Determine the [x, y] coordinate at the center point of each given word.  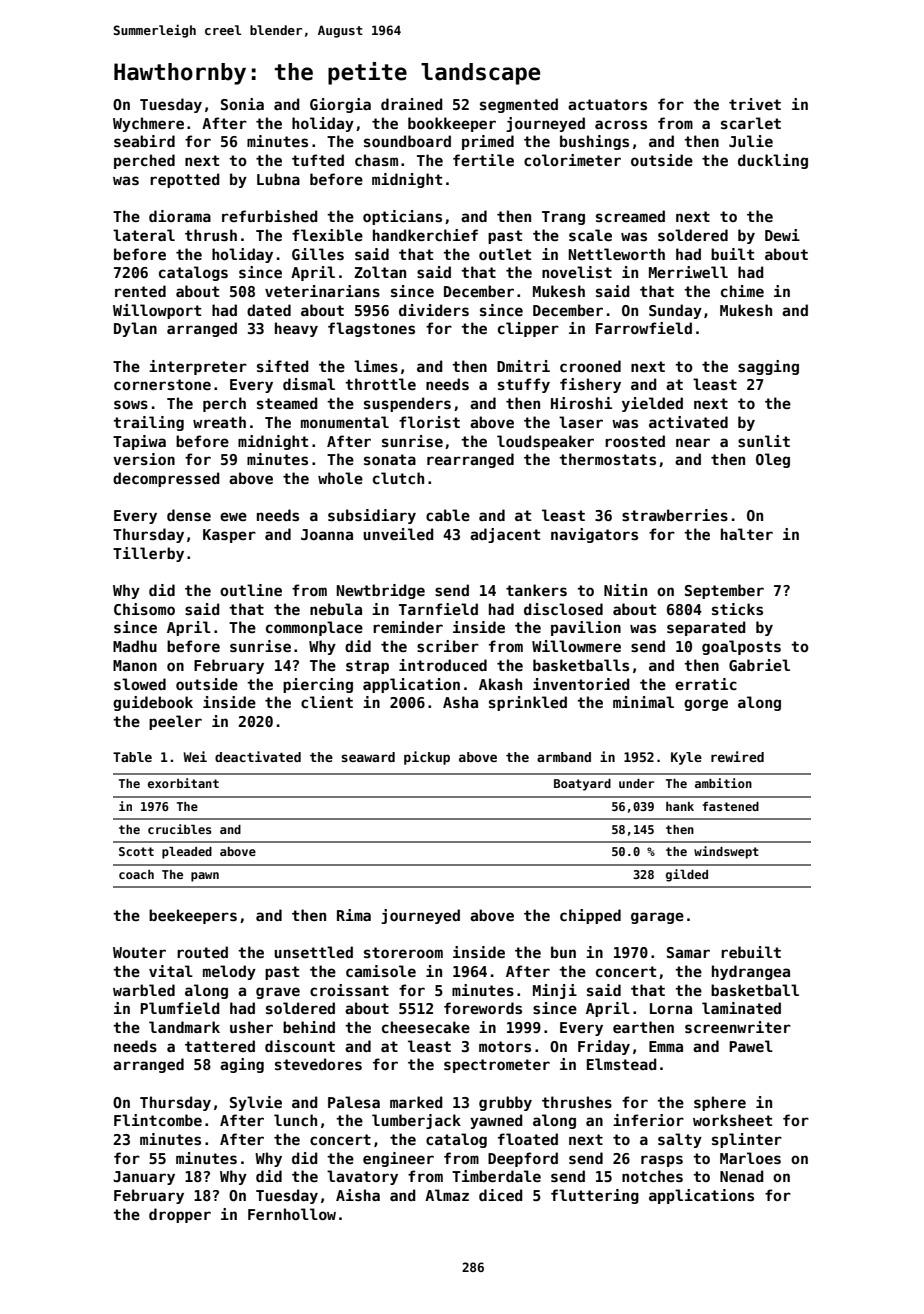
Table [132, 757]
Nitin [625, 590]
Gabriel [759, 665]
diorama [180, 216]
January [144, 1178]
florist [429, 422]
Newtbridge [381, 591]
